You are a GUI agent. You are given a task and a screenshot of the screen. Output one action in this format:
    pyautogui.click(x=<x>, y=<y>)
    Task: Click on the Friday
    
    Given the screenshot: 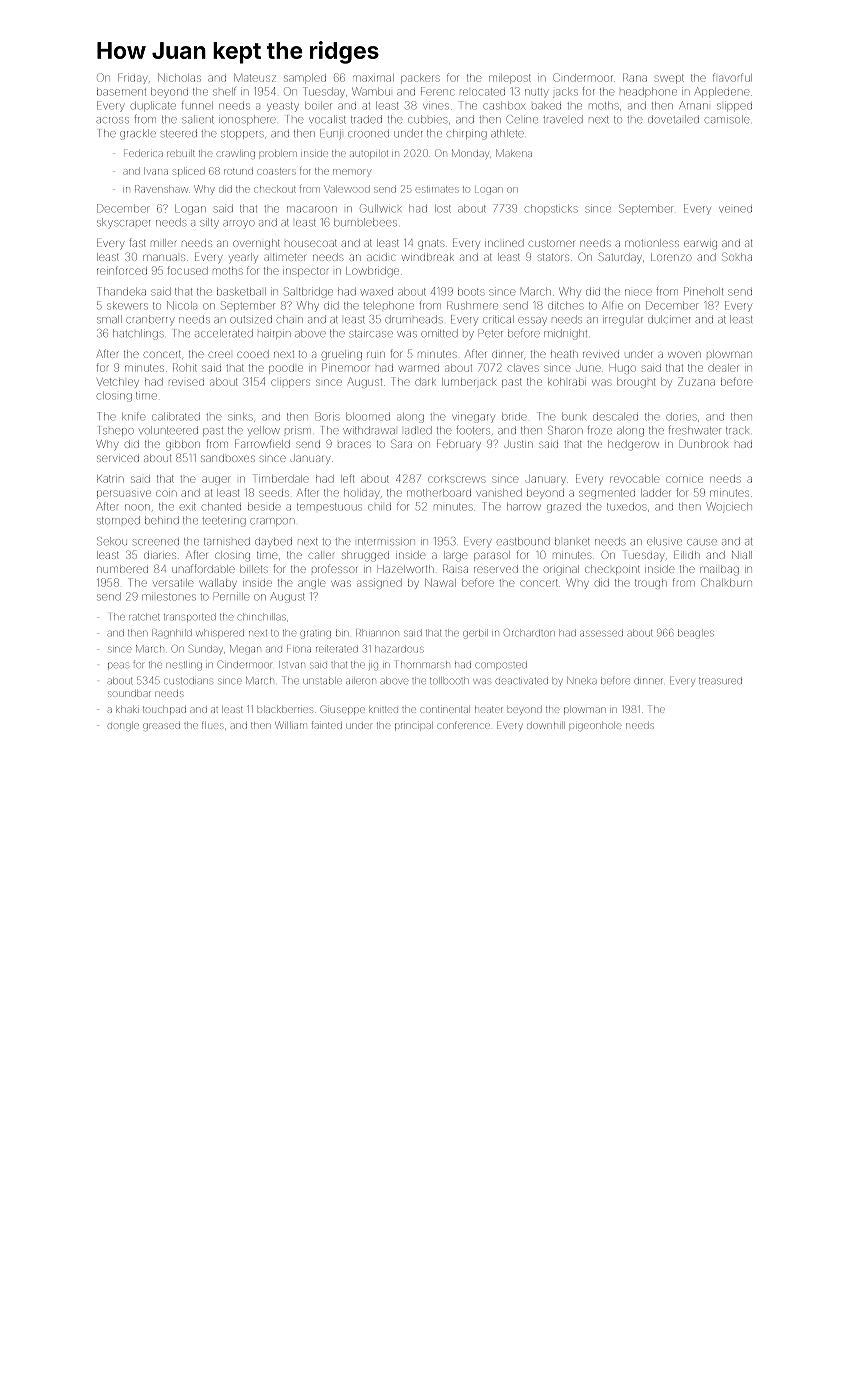 What is the action you would take?
    pyautogui.click(x=132, y=78)
